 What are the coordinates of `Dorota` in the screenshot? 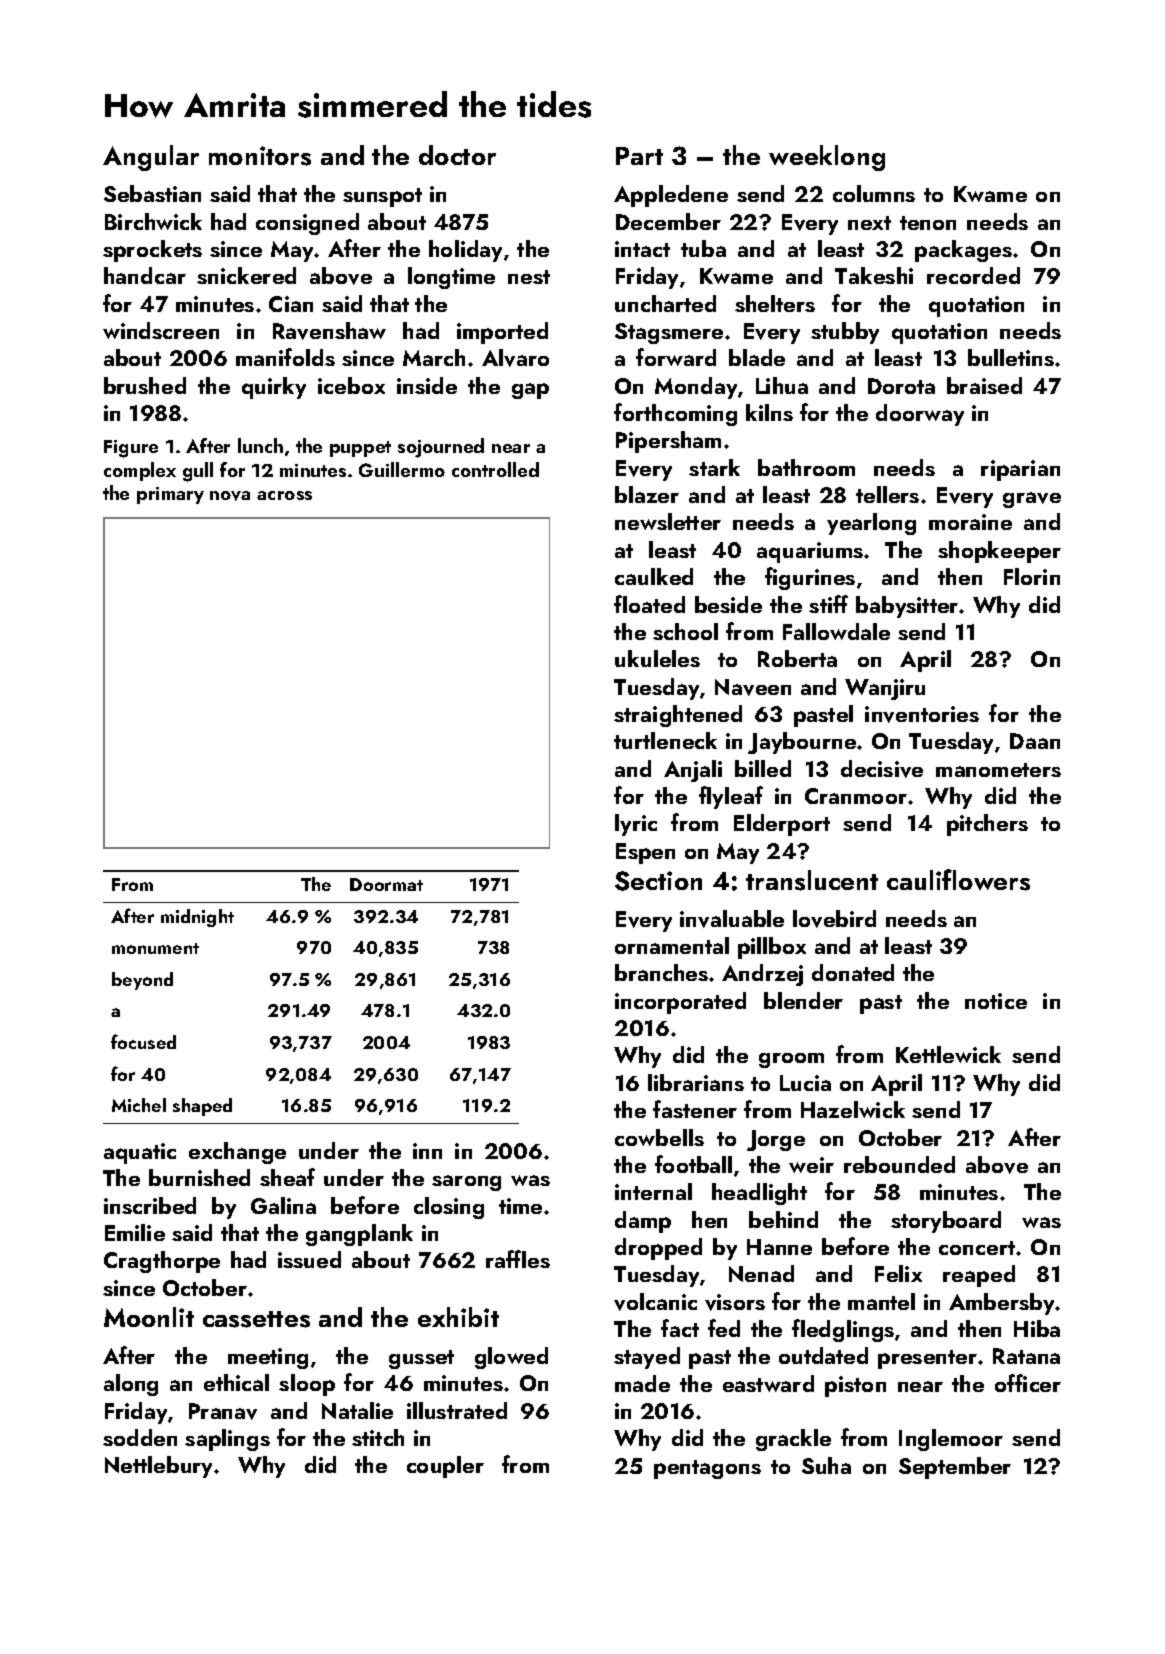 It's located at (901, 386).
